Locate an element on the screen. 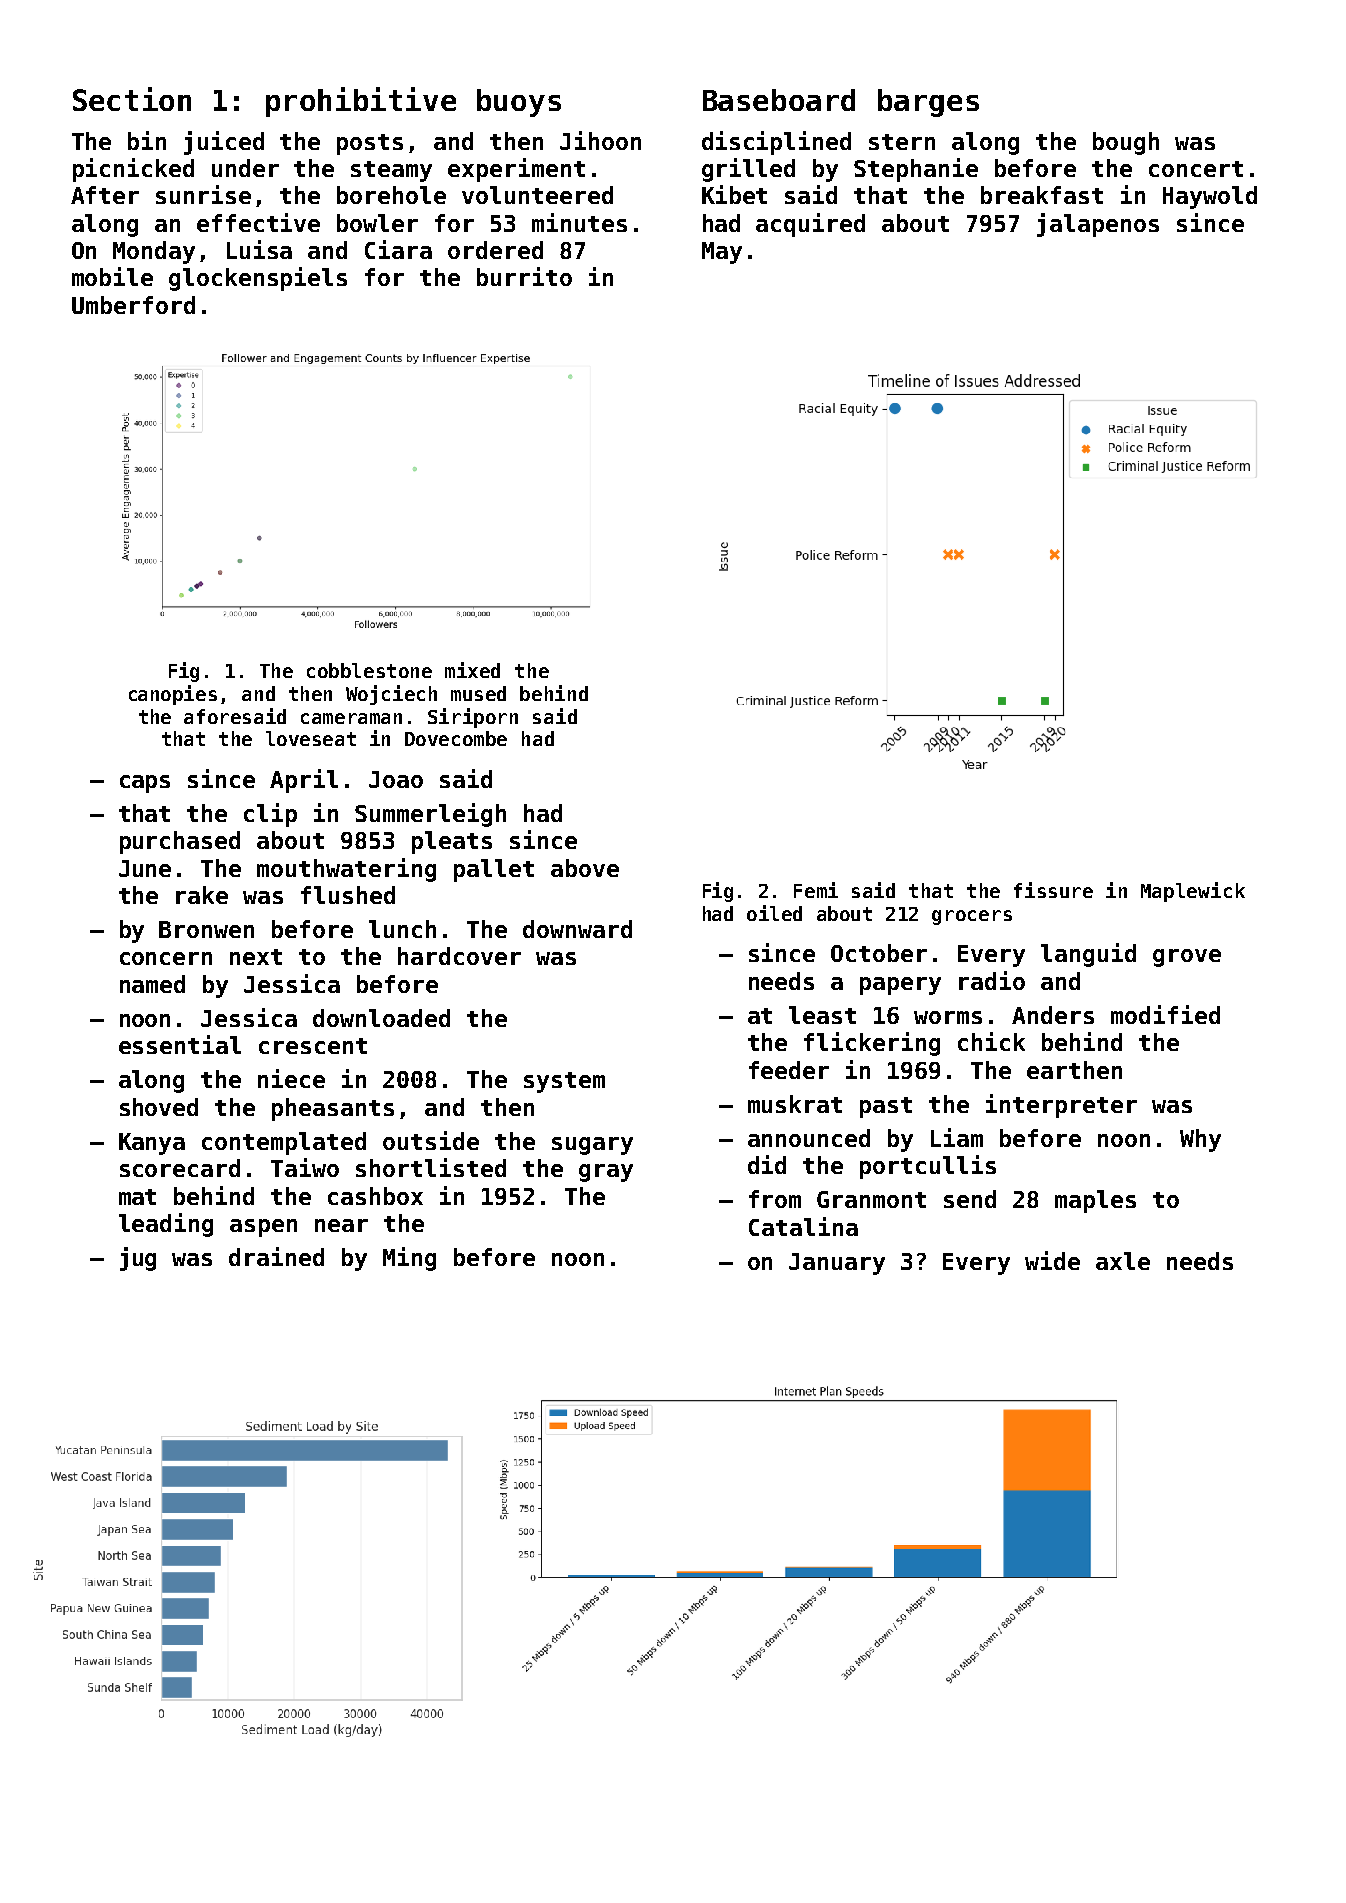 The width and height of the screenshot is (1346, 1903). stern is located at coordinates (902, 142).
